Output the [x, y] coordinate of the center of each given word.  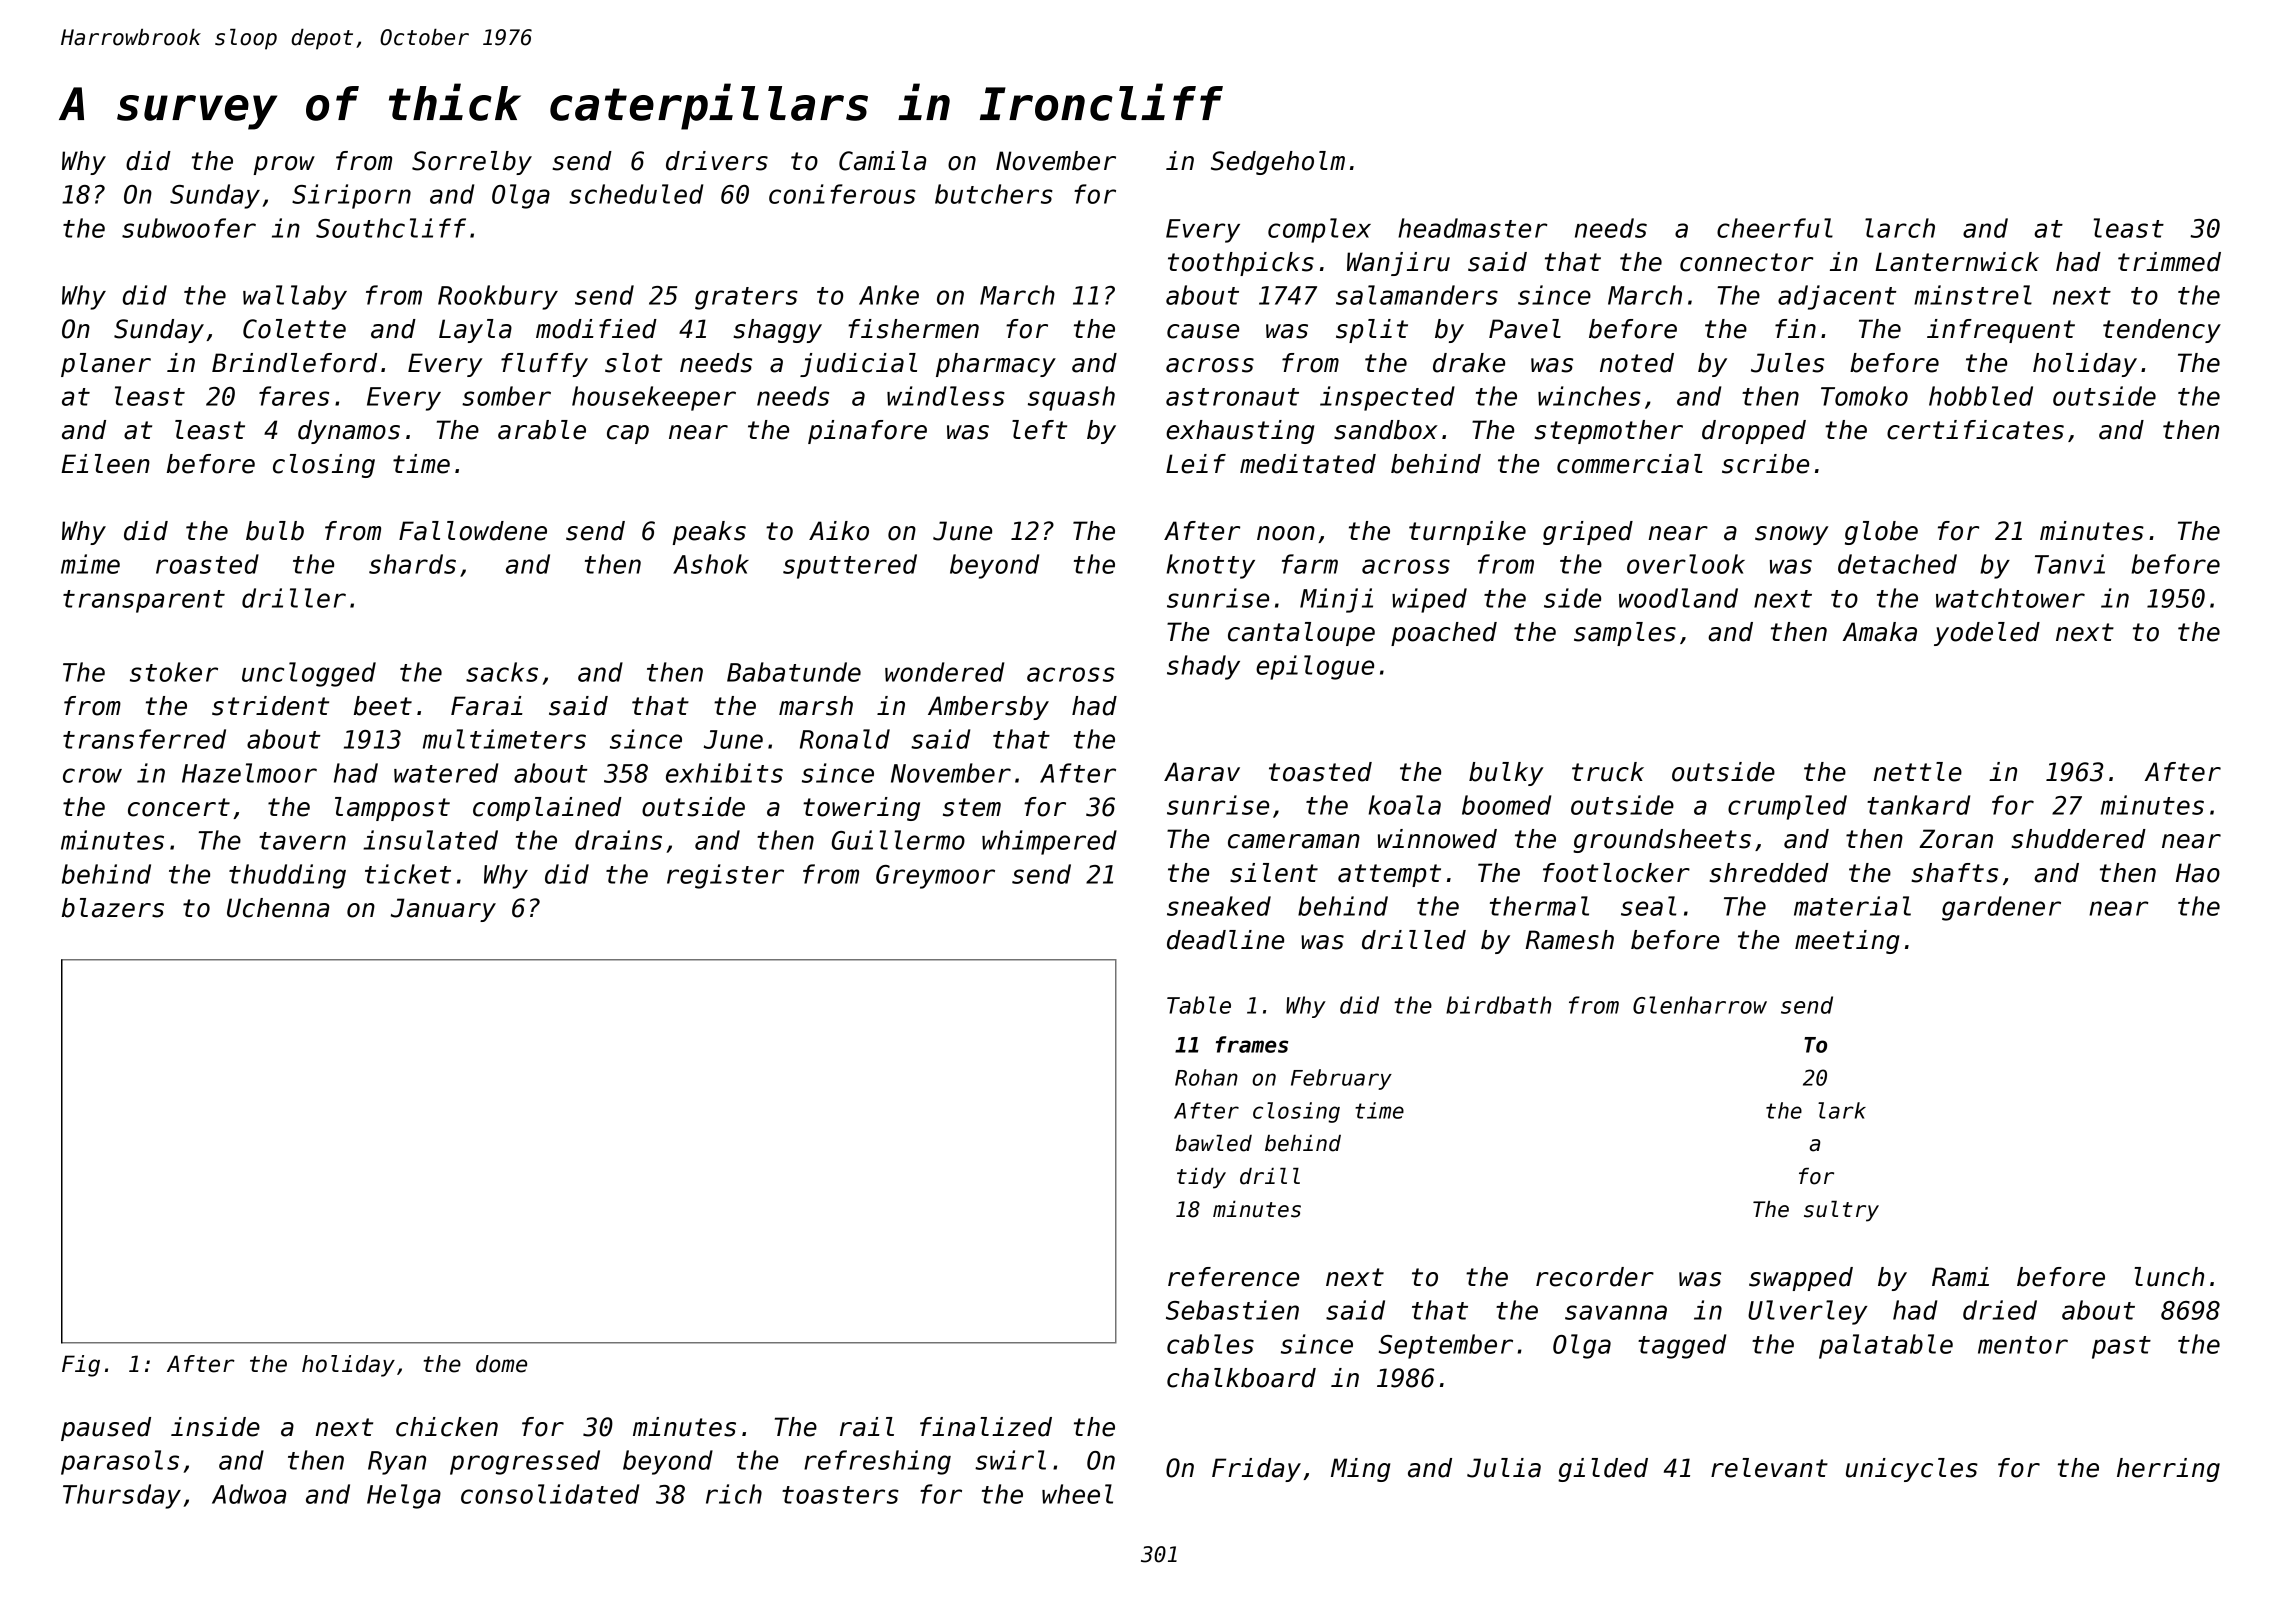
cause [1203, 331]
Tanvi [2070, 564]
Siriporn [351, 196]
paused [106, 1429]
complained [547, 809]
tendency [2162, 331]
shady [1203, 667]
